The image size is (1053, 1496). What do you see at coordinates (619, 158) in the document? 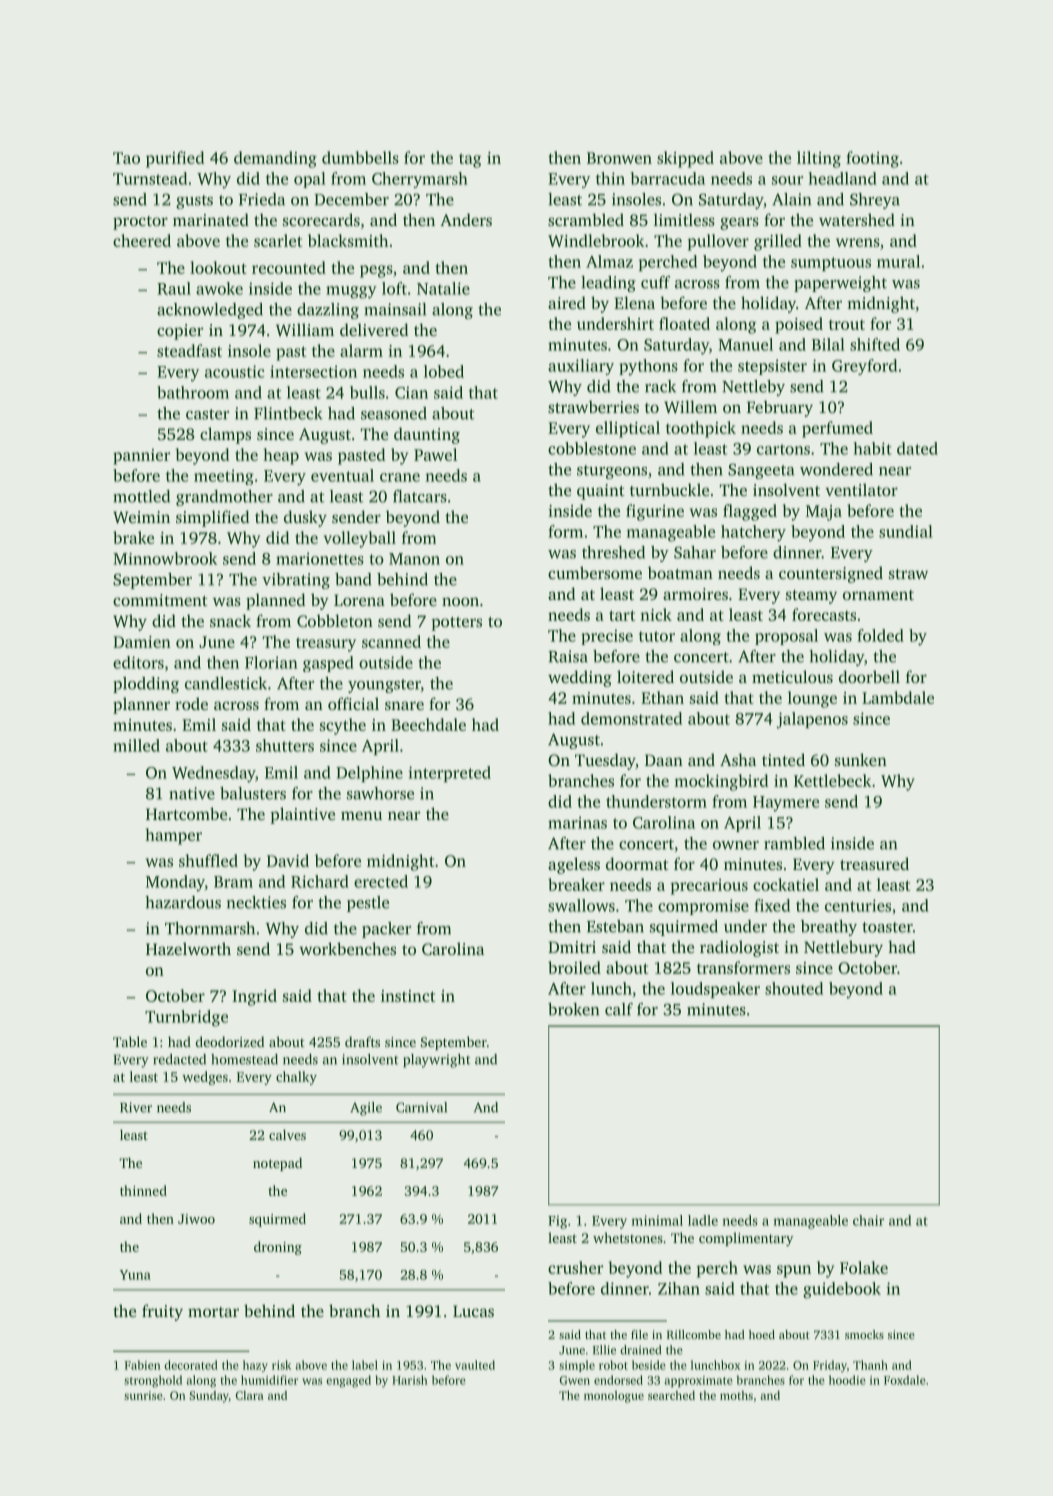
I see `Bronwen` at bounding box center [619, 158].
